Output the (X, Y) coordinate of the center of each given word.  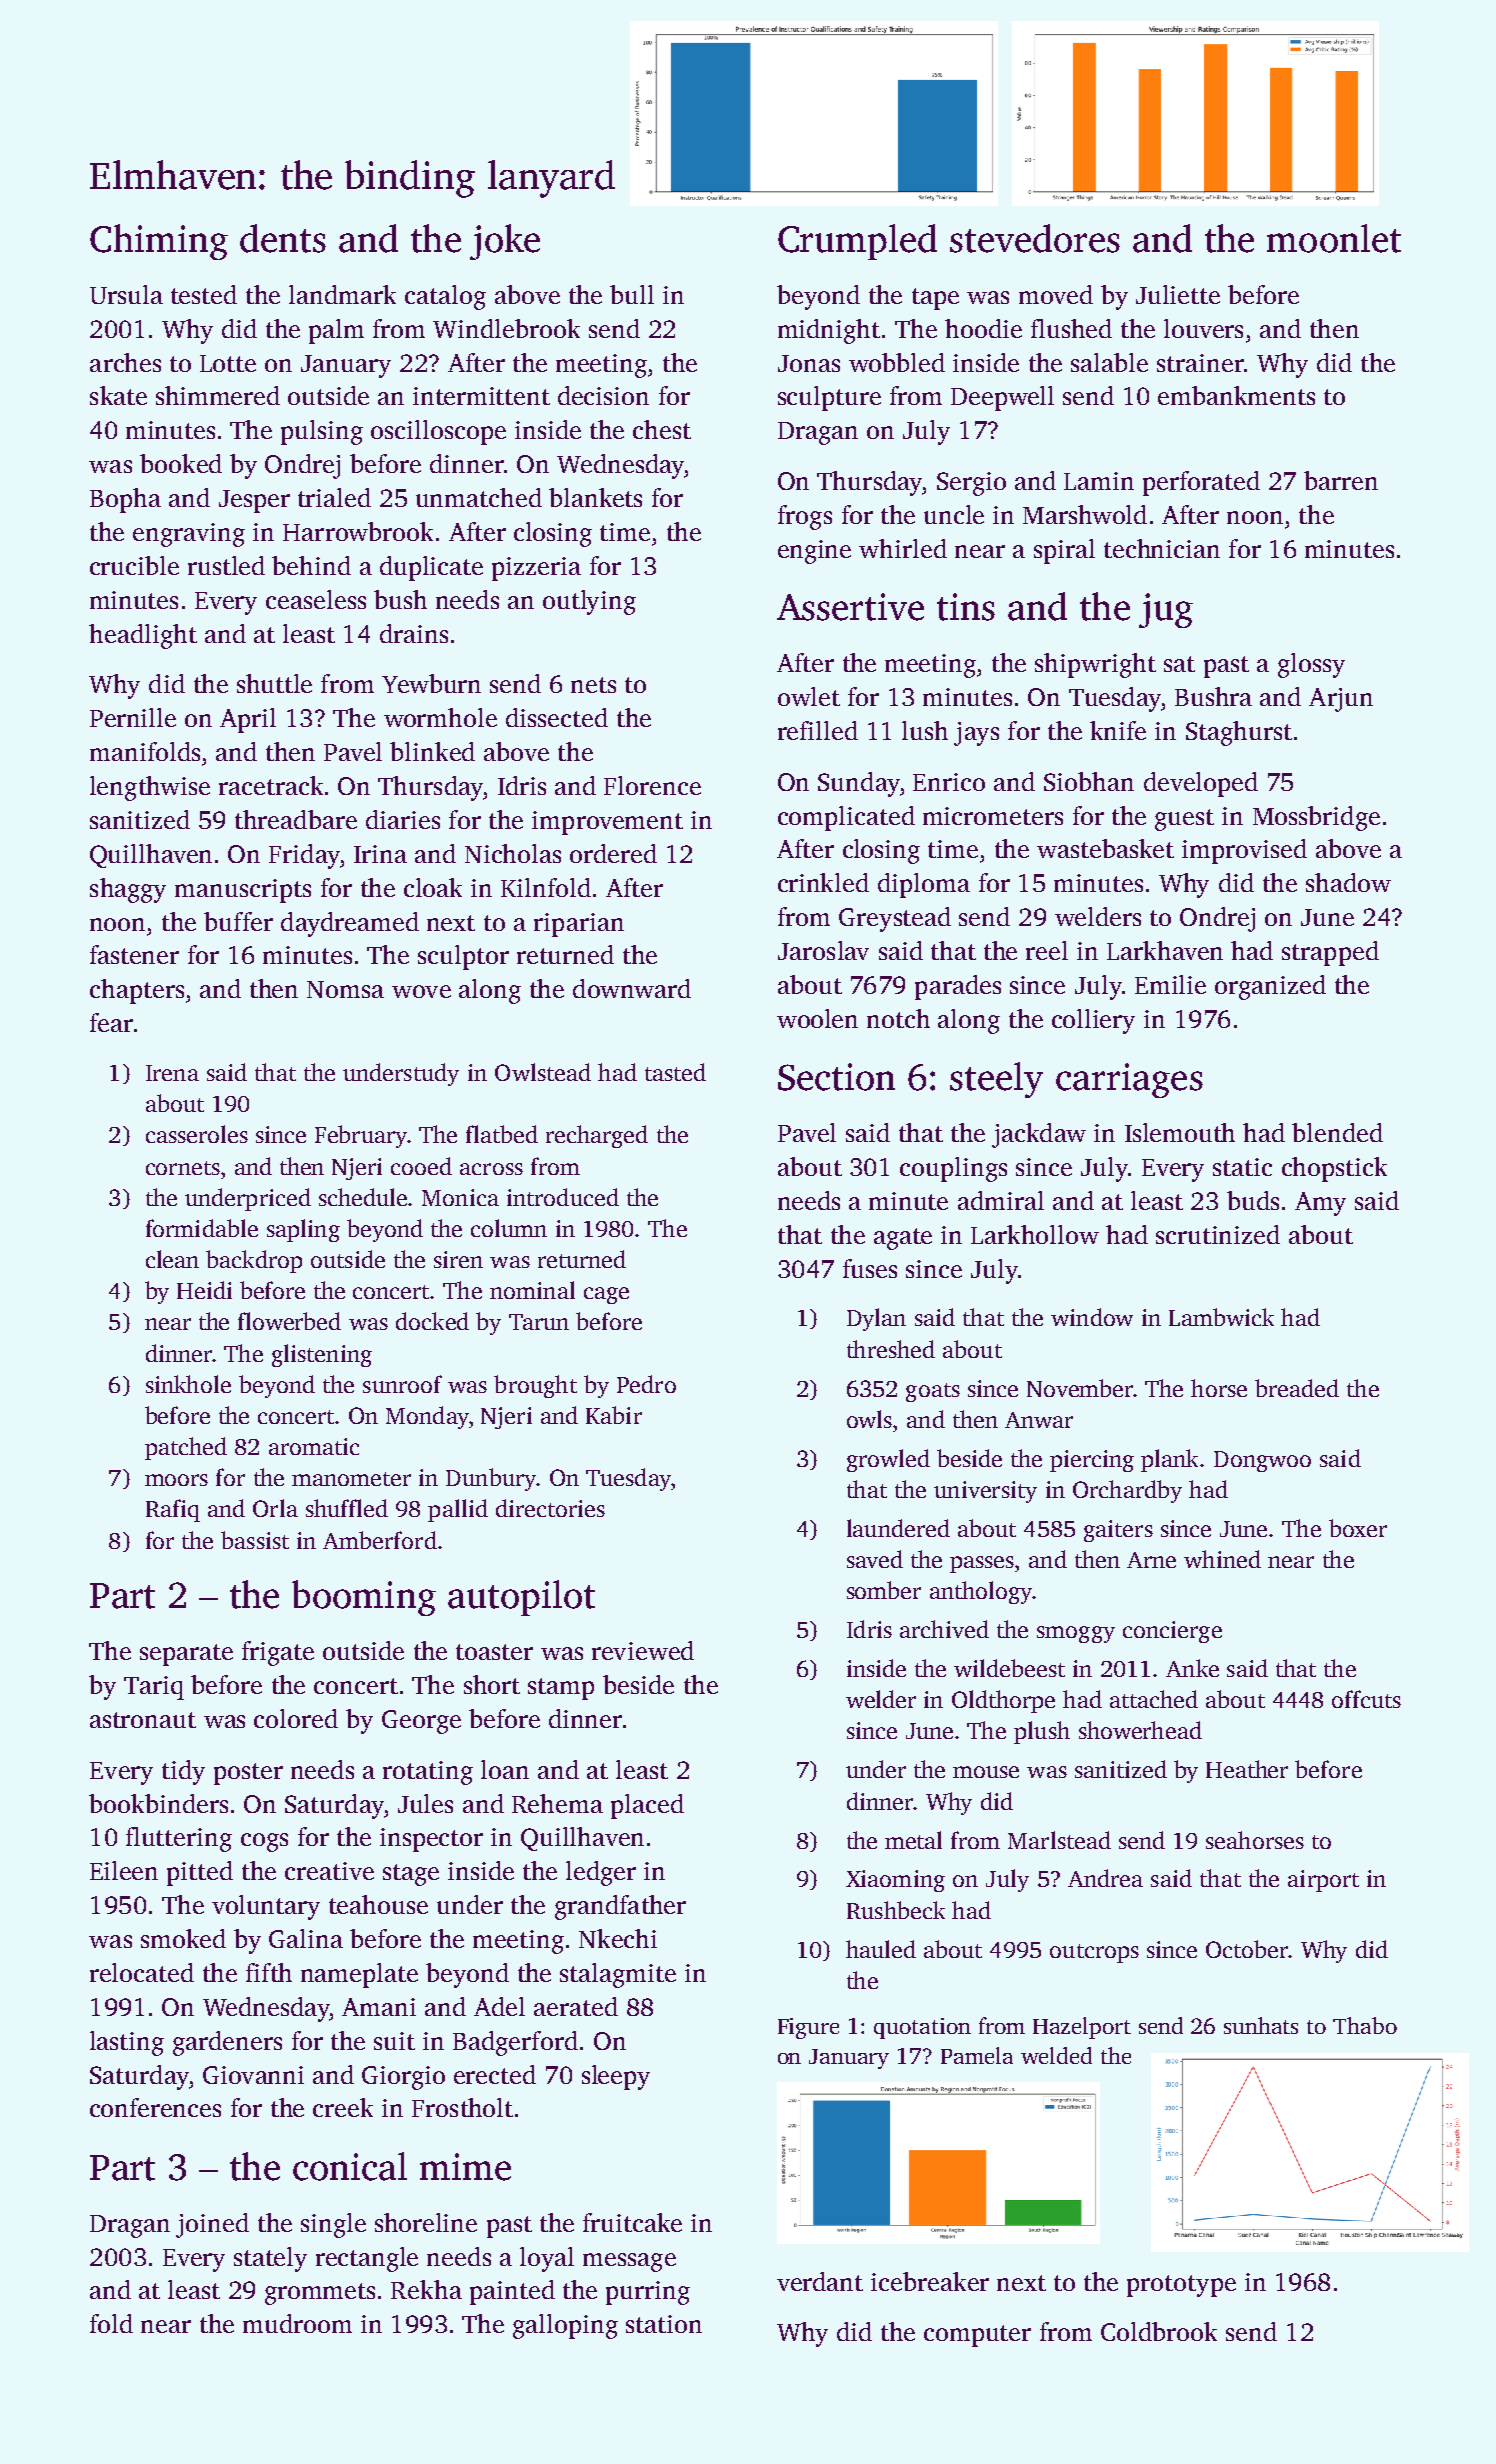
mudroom (297, 2323)
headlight (143, 636)
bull (632, 294)
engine (814, 552)
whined (1222, 1559)
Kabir (614, 1415)
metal (913, 1840)
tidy (183, 1772)
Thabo (1365, 2025)
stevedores (1035, 238)
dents (283, 238)
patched (186, 1448)
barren (1341, 480)
